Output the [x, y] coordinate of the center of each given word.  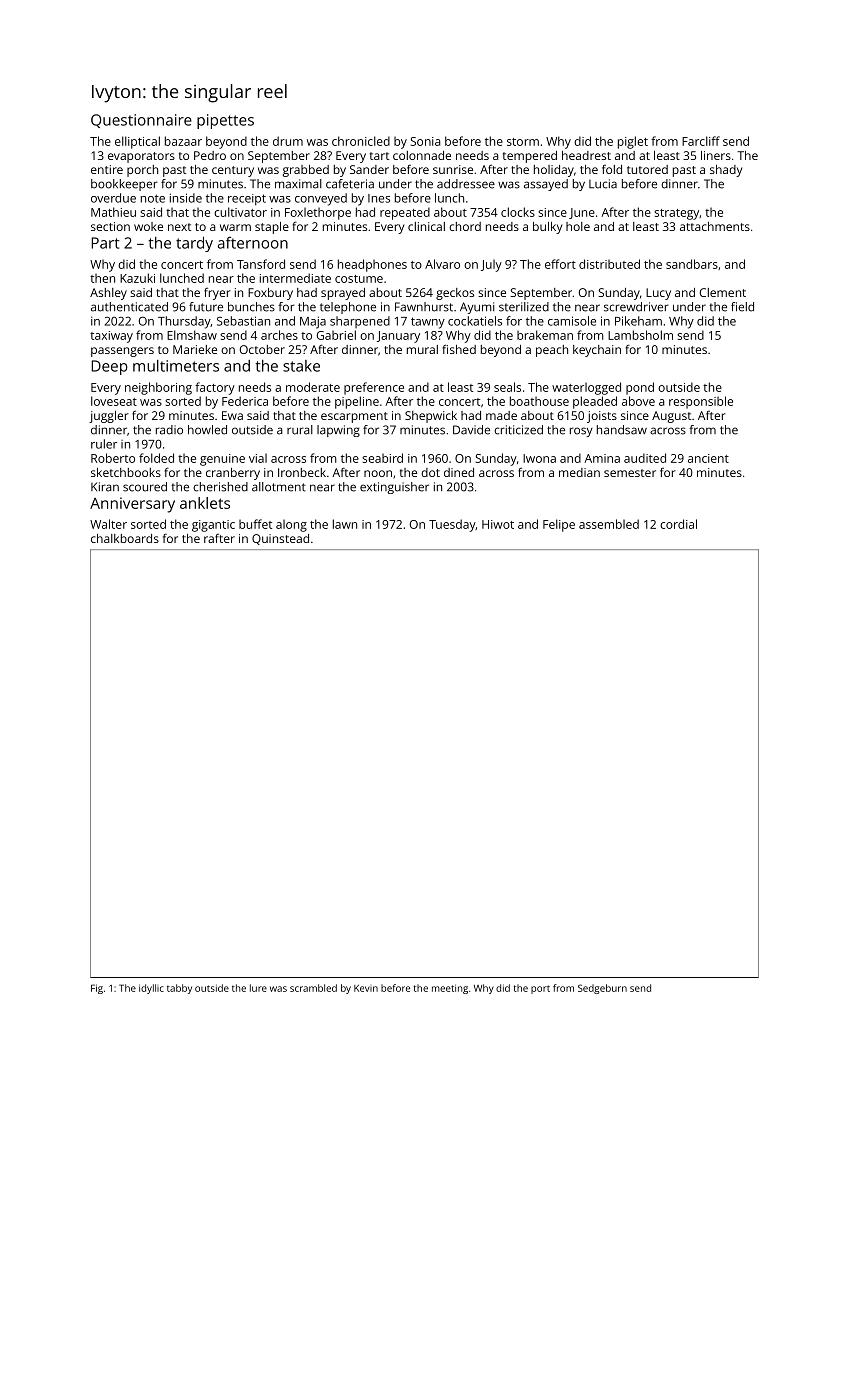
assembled [609, 524]
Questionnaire [141, 121]
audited [645, 458]
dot [430, 472]
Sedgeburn [602, 989]
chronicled [361, 141]
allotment [279, 487]
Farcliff [701, 141]
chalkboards [125, 538]
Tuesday [452, 525]
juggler [109, 417]
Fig [97, 989]
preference [374, 388]
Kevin [366, 988]
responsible [701, 402]
